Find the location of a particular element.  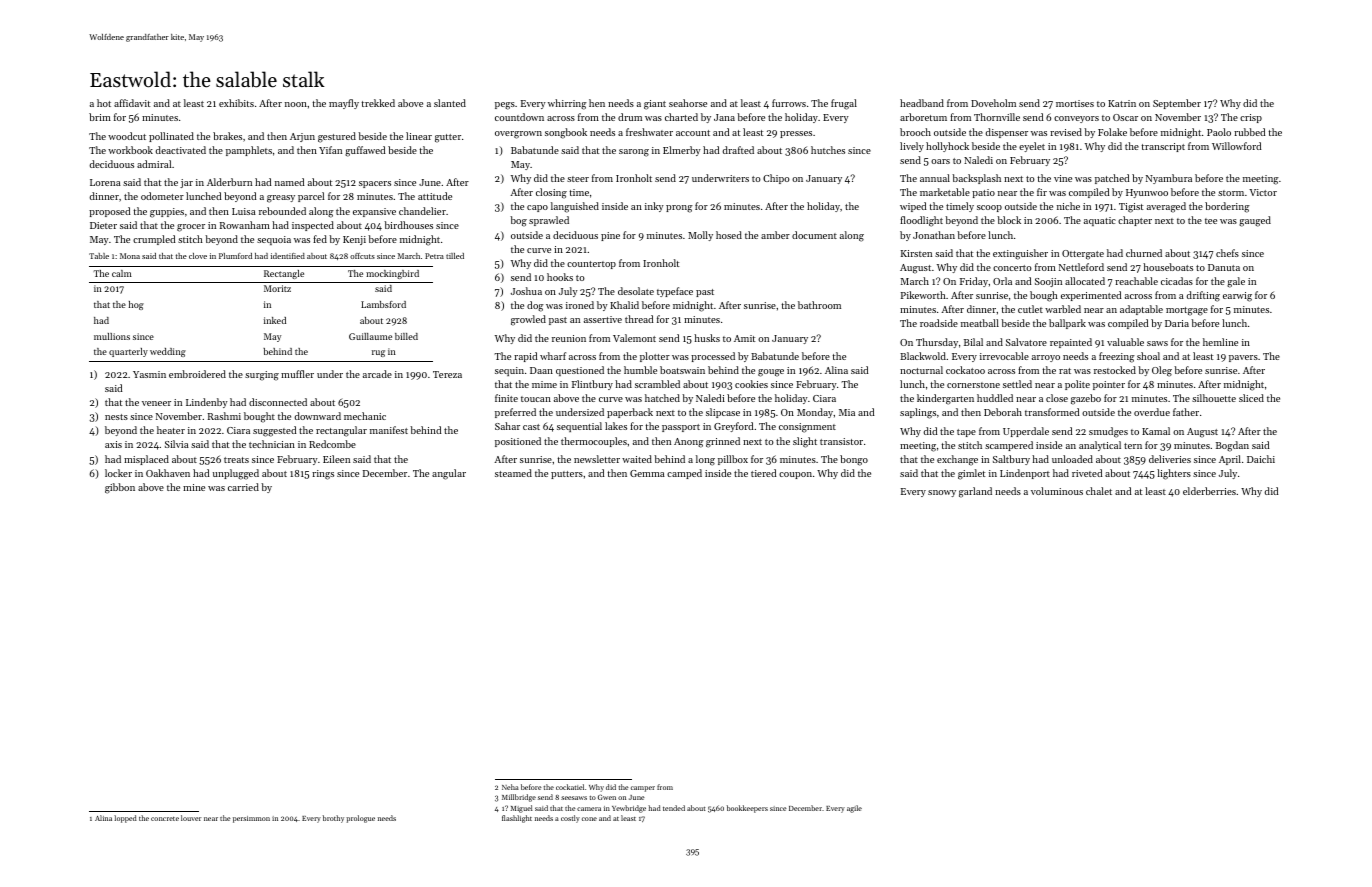

bathroom is located at coordinates (819, 305).
